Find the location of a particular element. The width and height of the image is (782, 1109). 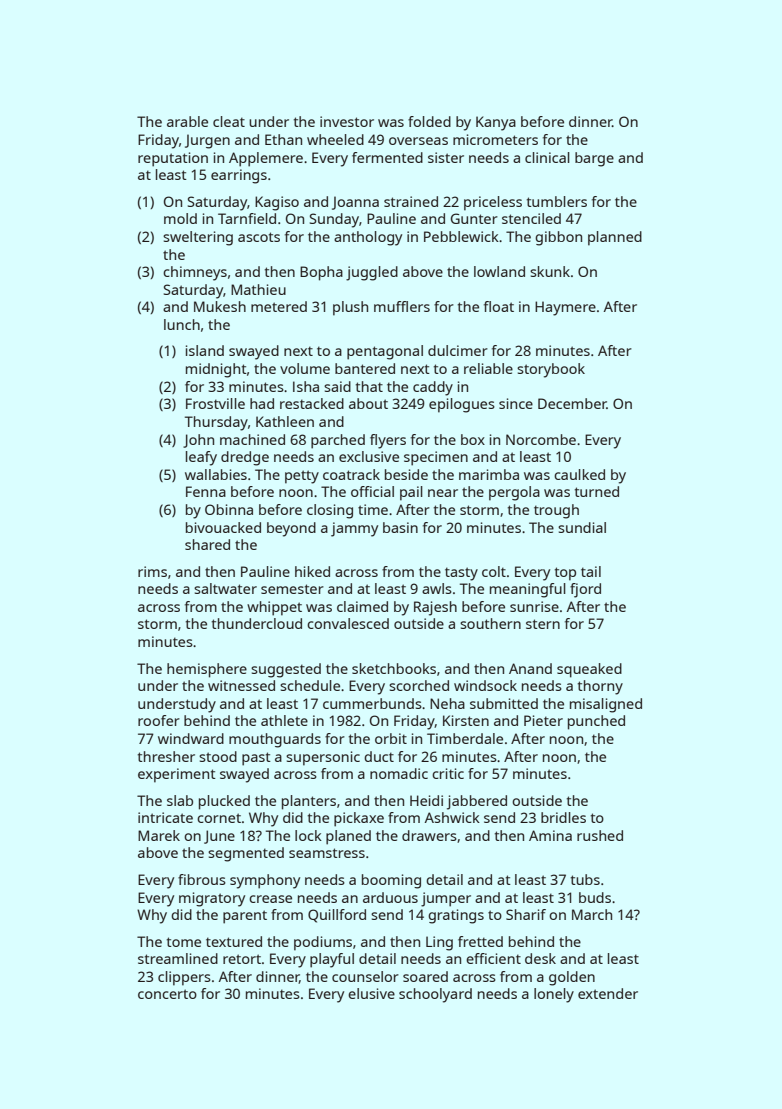

booming is located at coordinates (391, 881).
